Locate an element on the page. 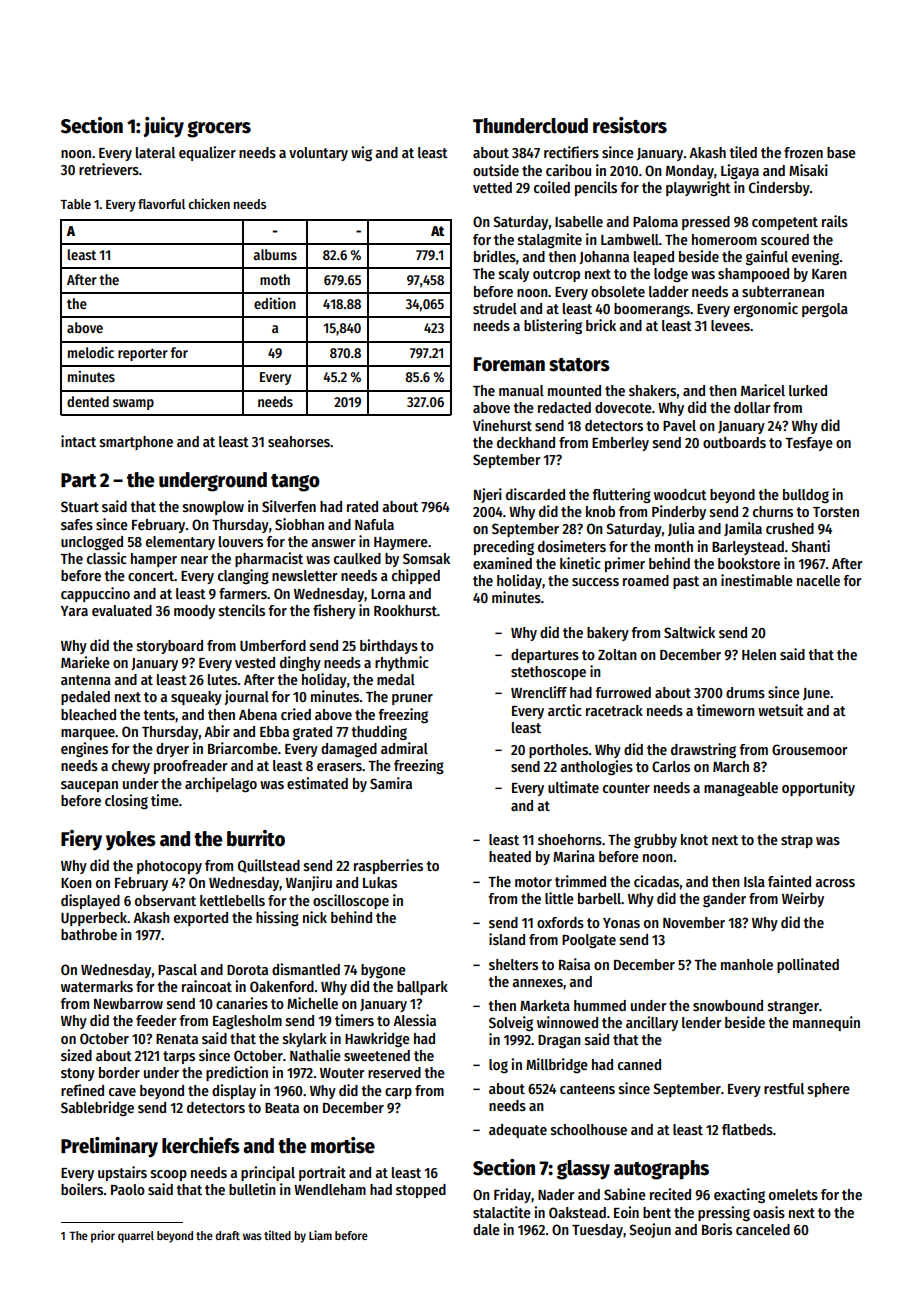  Shanti is located at coordinates (810, 546).
